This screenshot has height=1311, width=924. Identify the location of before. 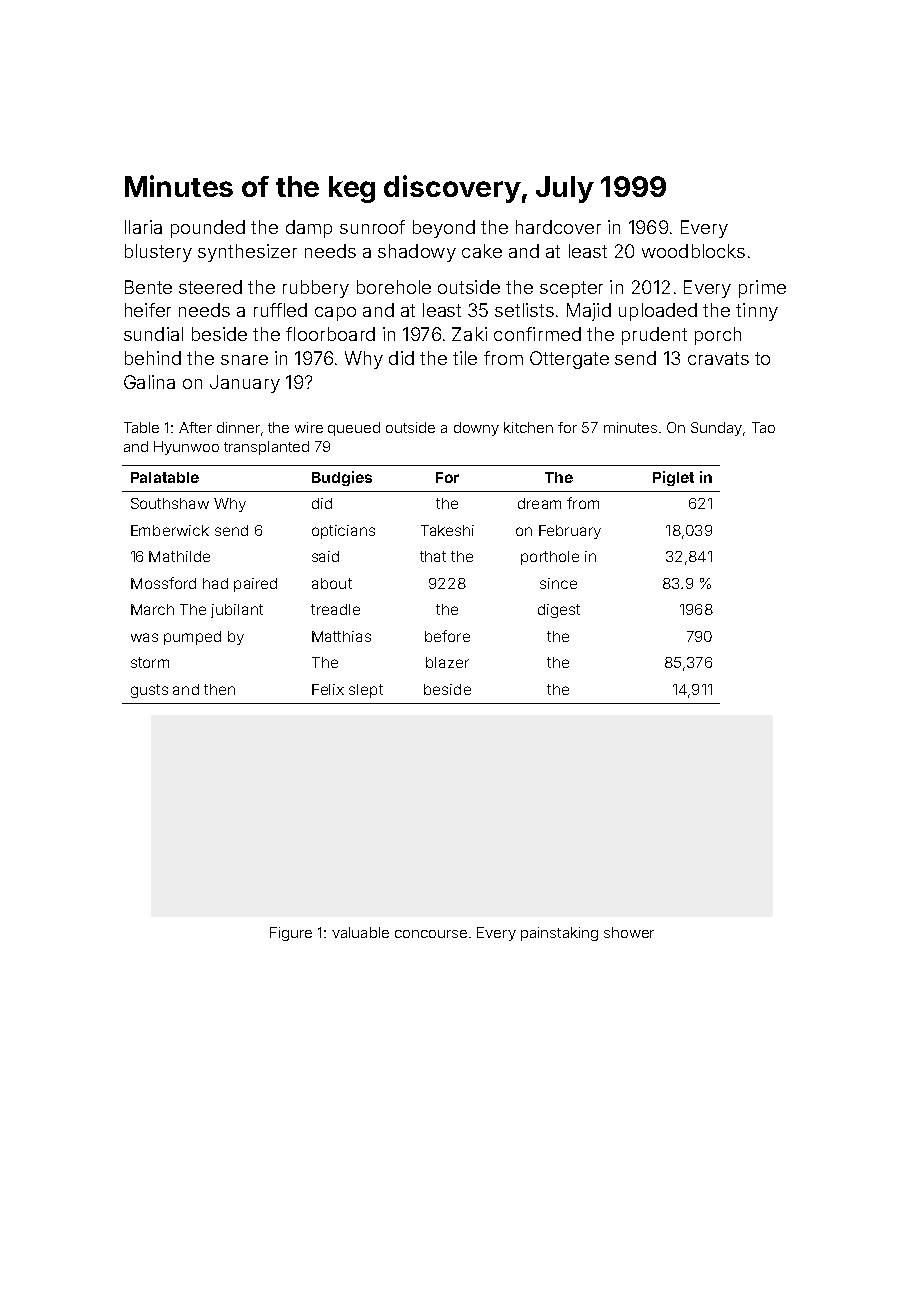
(447, 636).
